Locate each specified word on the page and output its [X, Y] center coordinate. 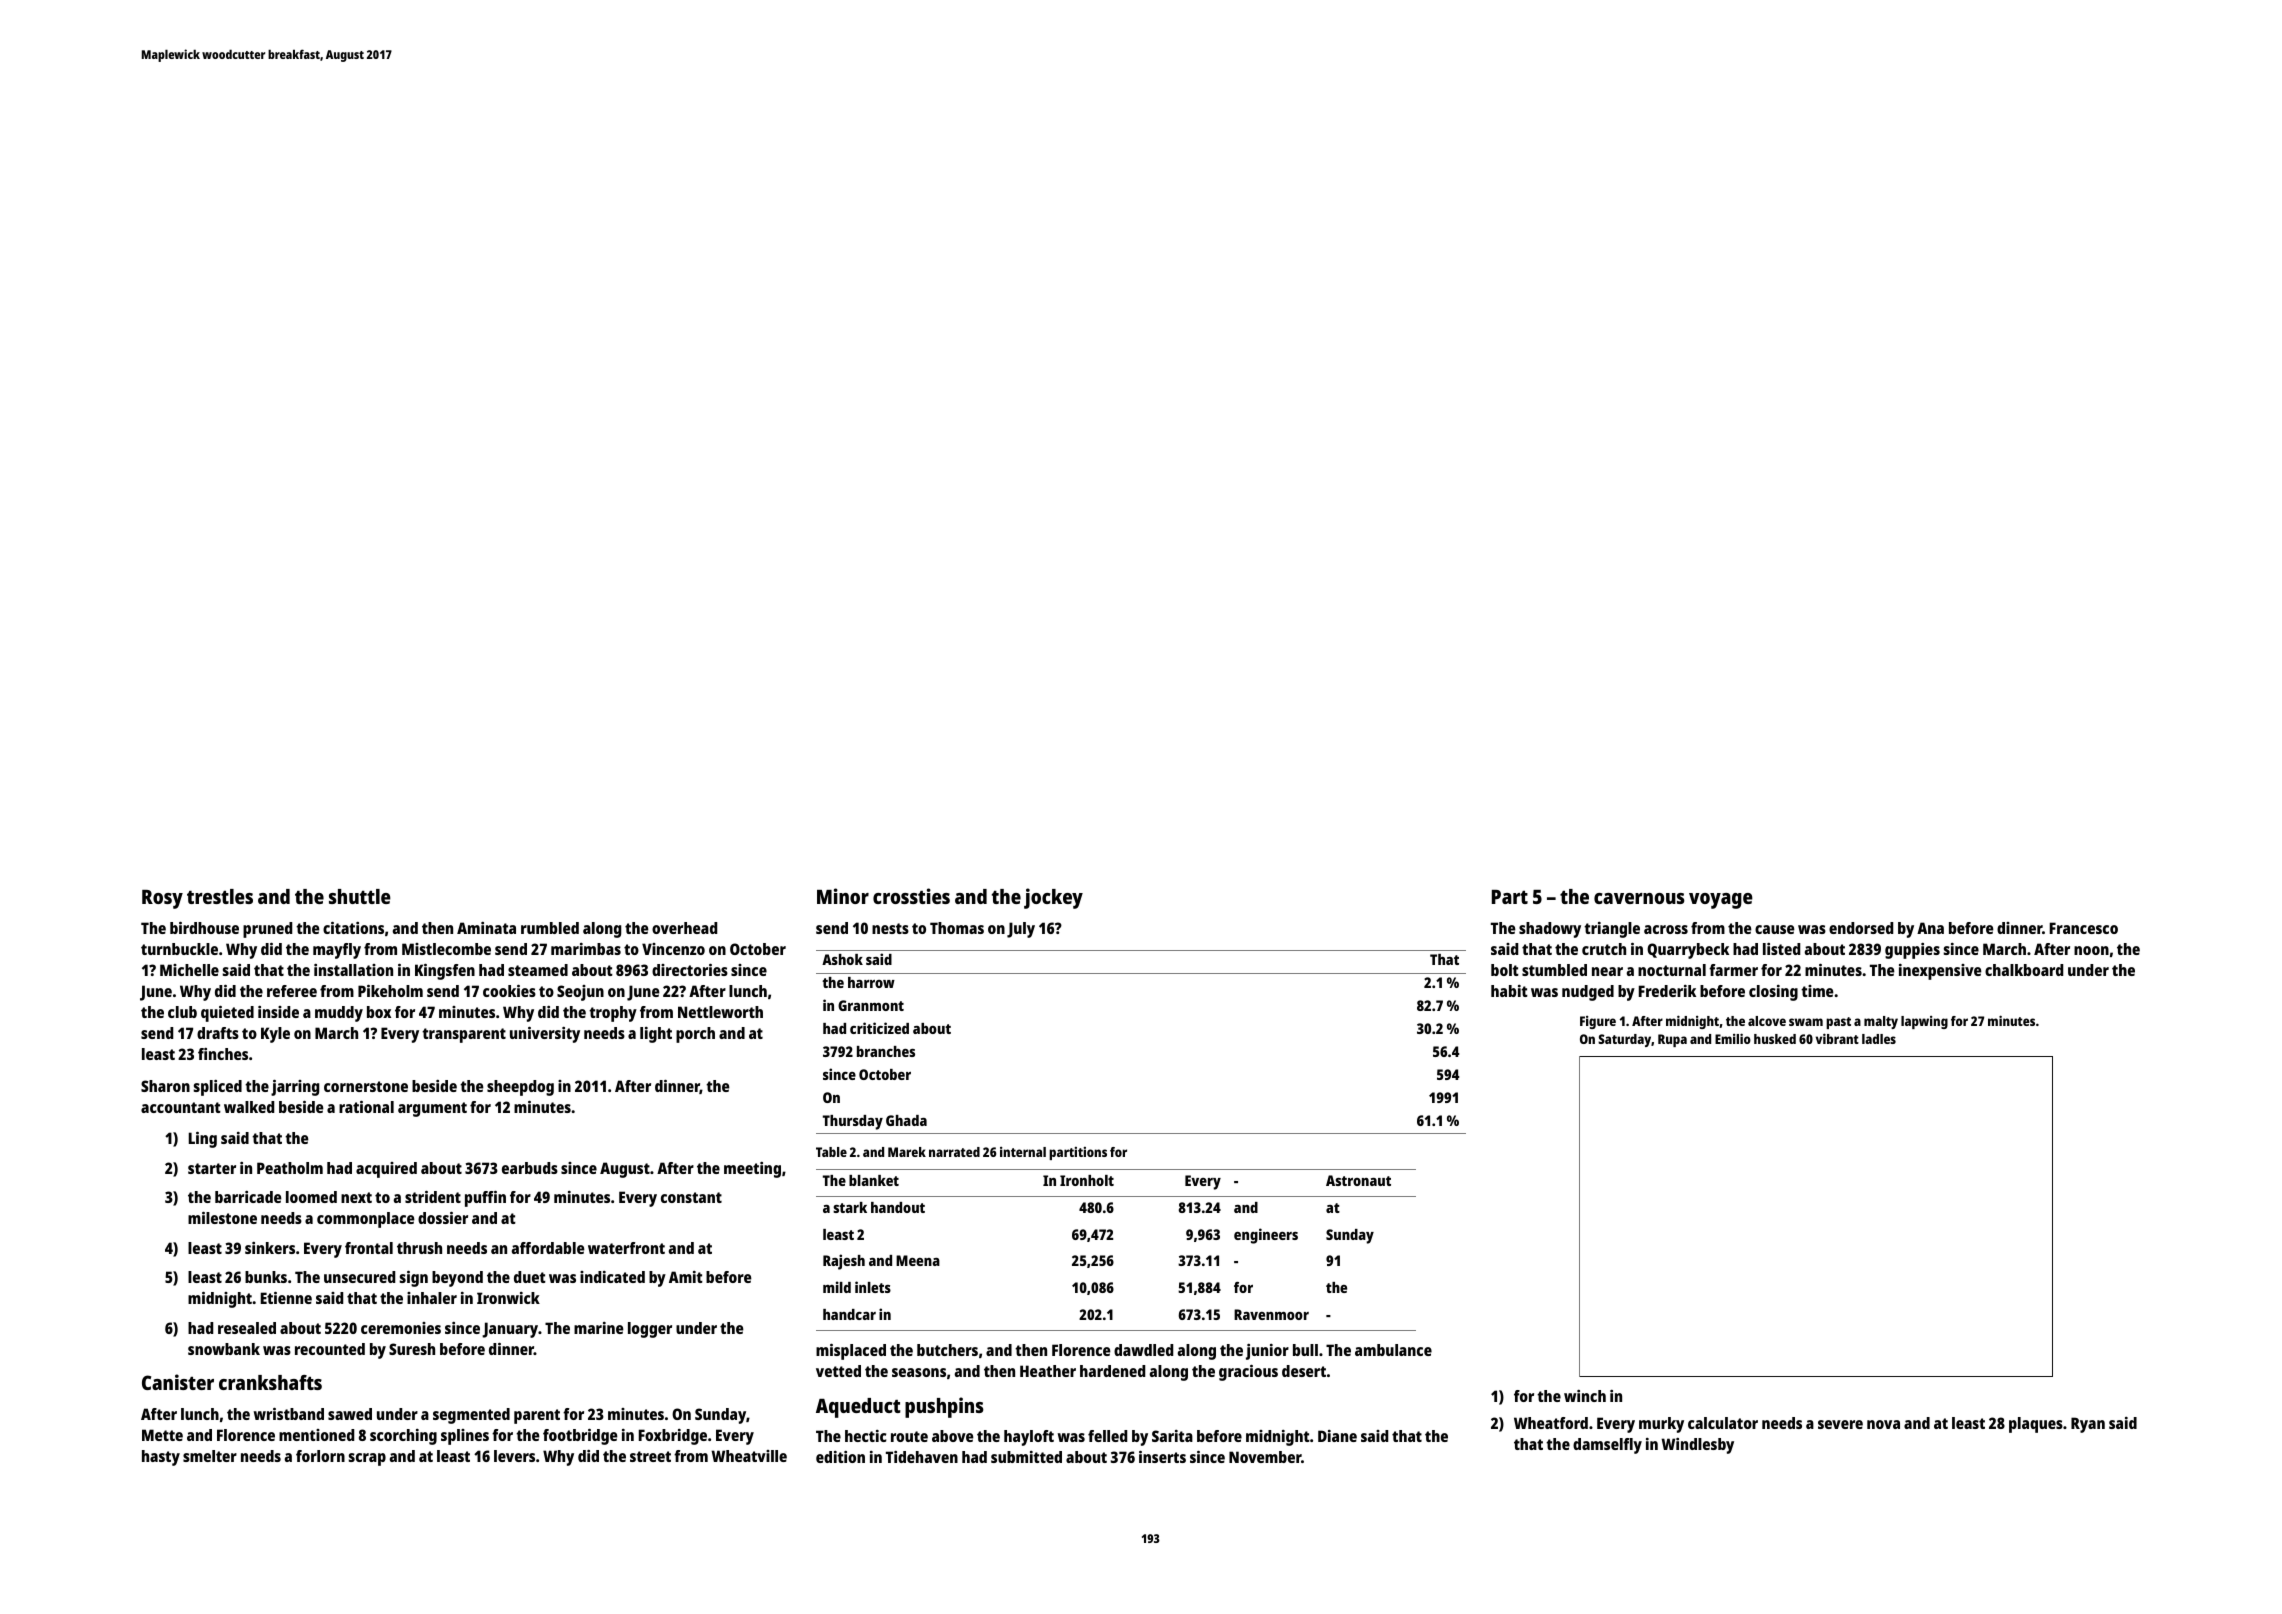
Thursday [853, 1122]
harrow [871, 982]
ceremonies [401, 1328]
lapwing [1924, 1022]
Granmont [871, 1005]
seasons [919, 1372]
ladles [1879, 1039]
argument [432, 1109]
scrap [367, 1459]
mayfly [337, 951]
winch [1585, 1396]
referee [292, 991]
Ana [1930, 928]
